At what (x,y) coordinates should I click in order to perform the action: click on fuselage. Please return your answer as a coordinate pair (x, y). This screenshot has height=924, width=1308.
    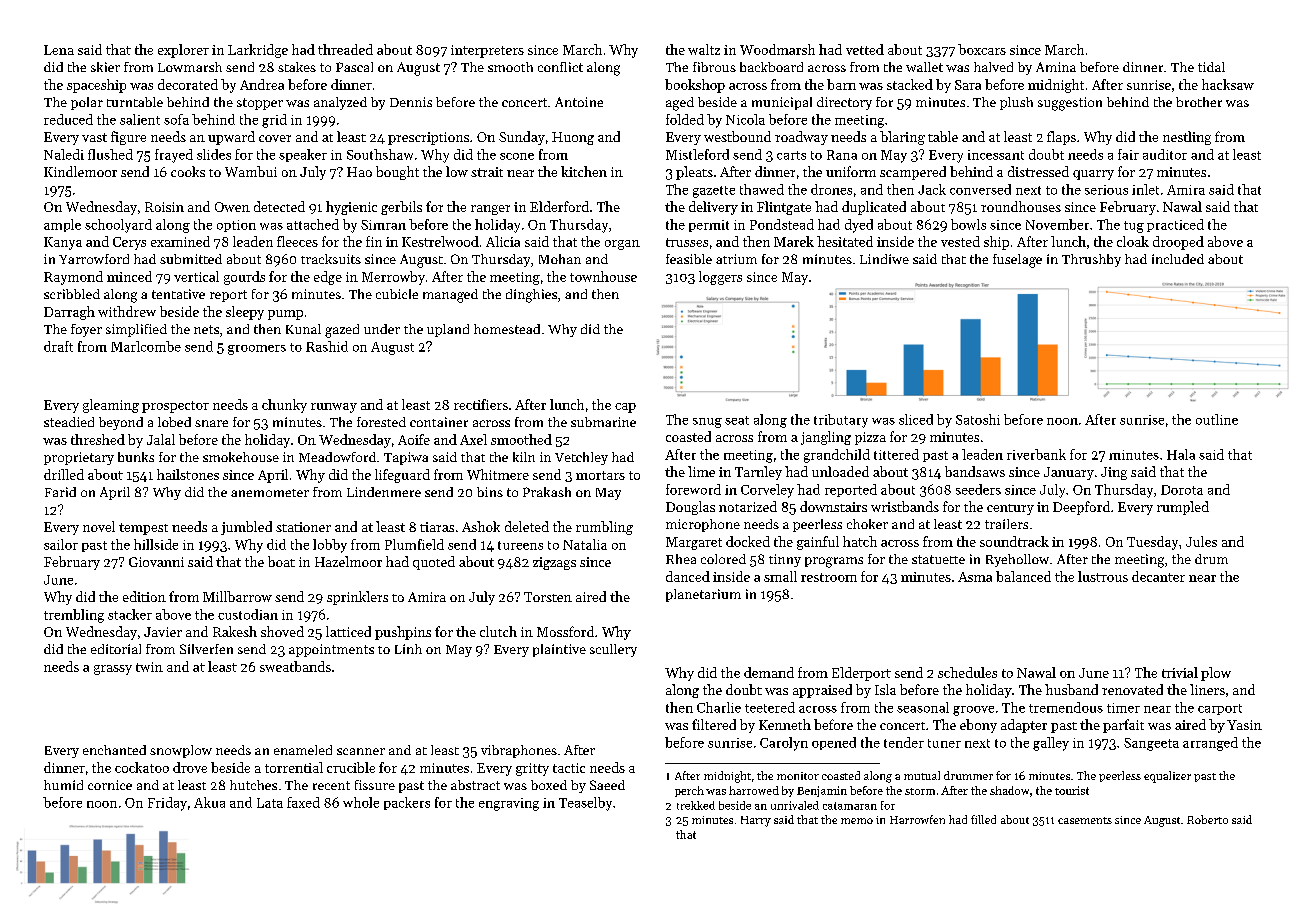
    Looking at the image, I should click on (1017, 261).
